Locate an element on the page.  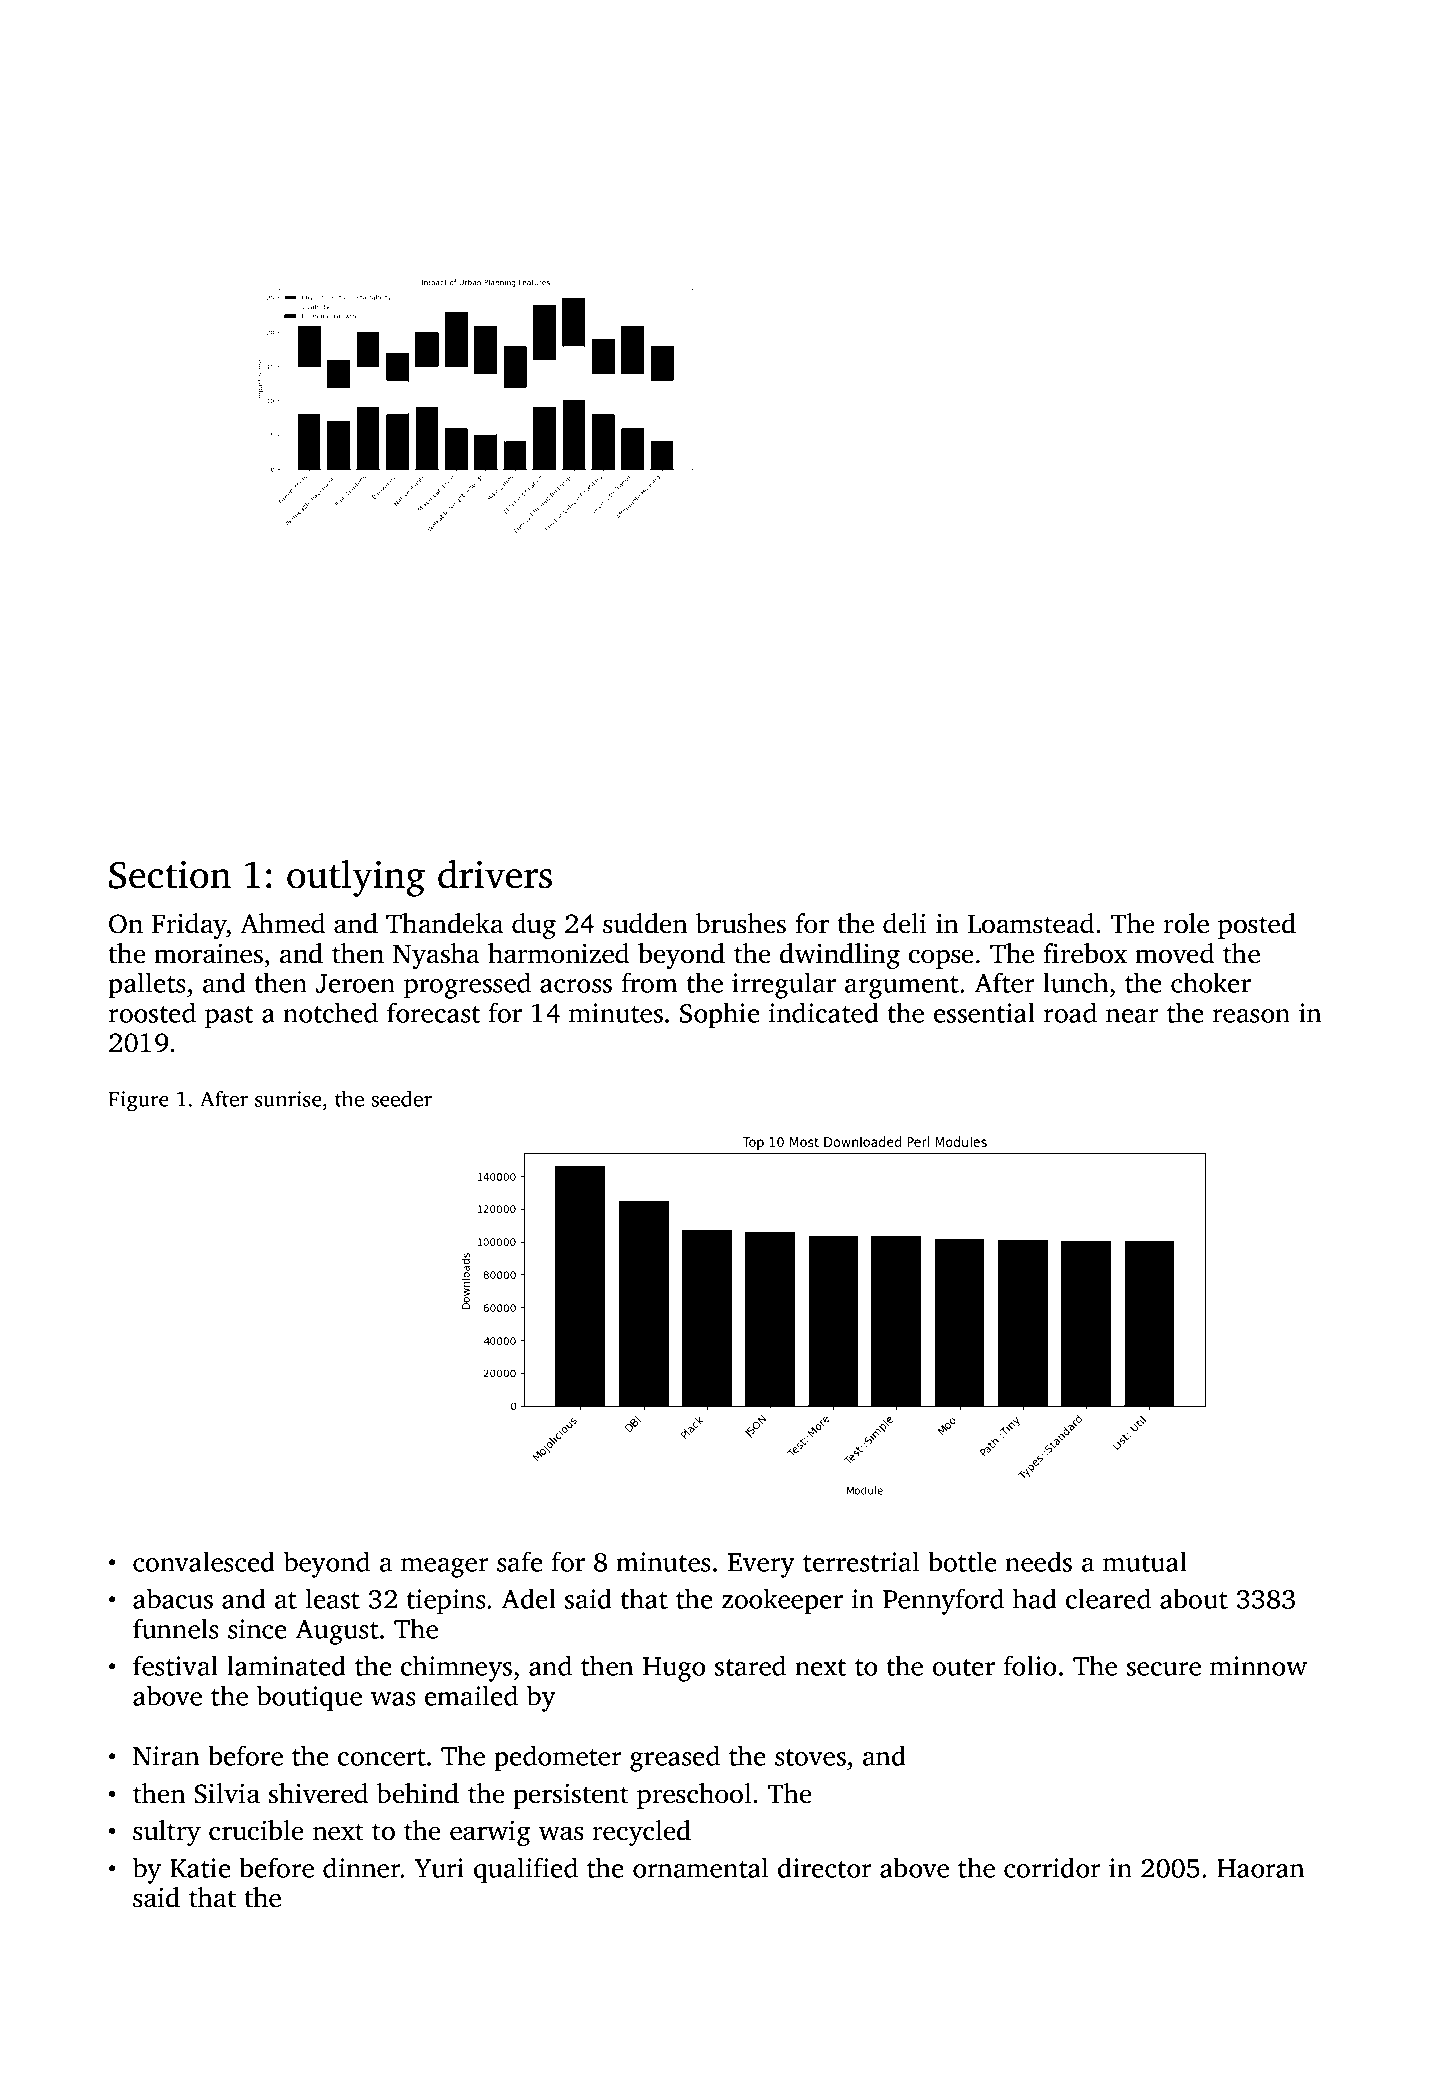
forecast is located at coordinates (433, 1012).
